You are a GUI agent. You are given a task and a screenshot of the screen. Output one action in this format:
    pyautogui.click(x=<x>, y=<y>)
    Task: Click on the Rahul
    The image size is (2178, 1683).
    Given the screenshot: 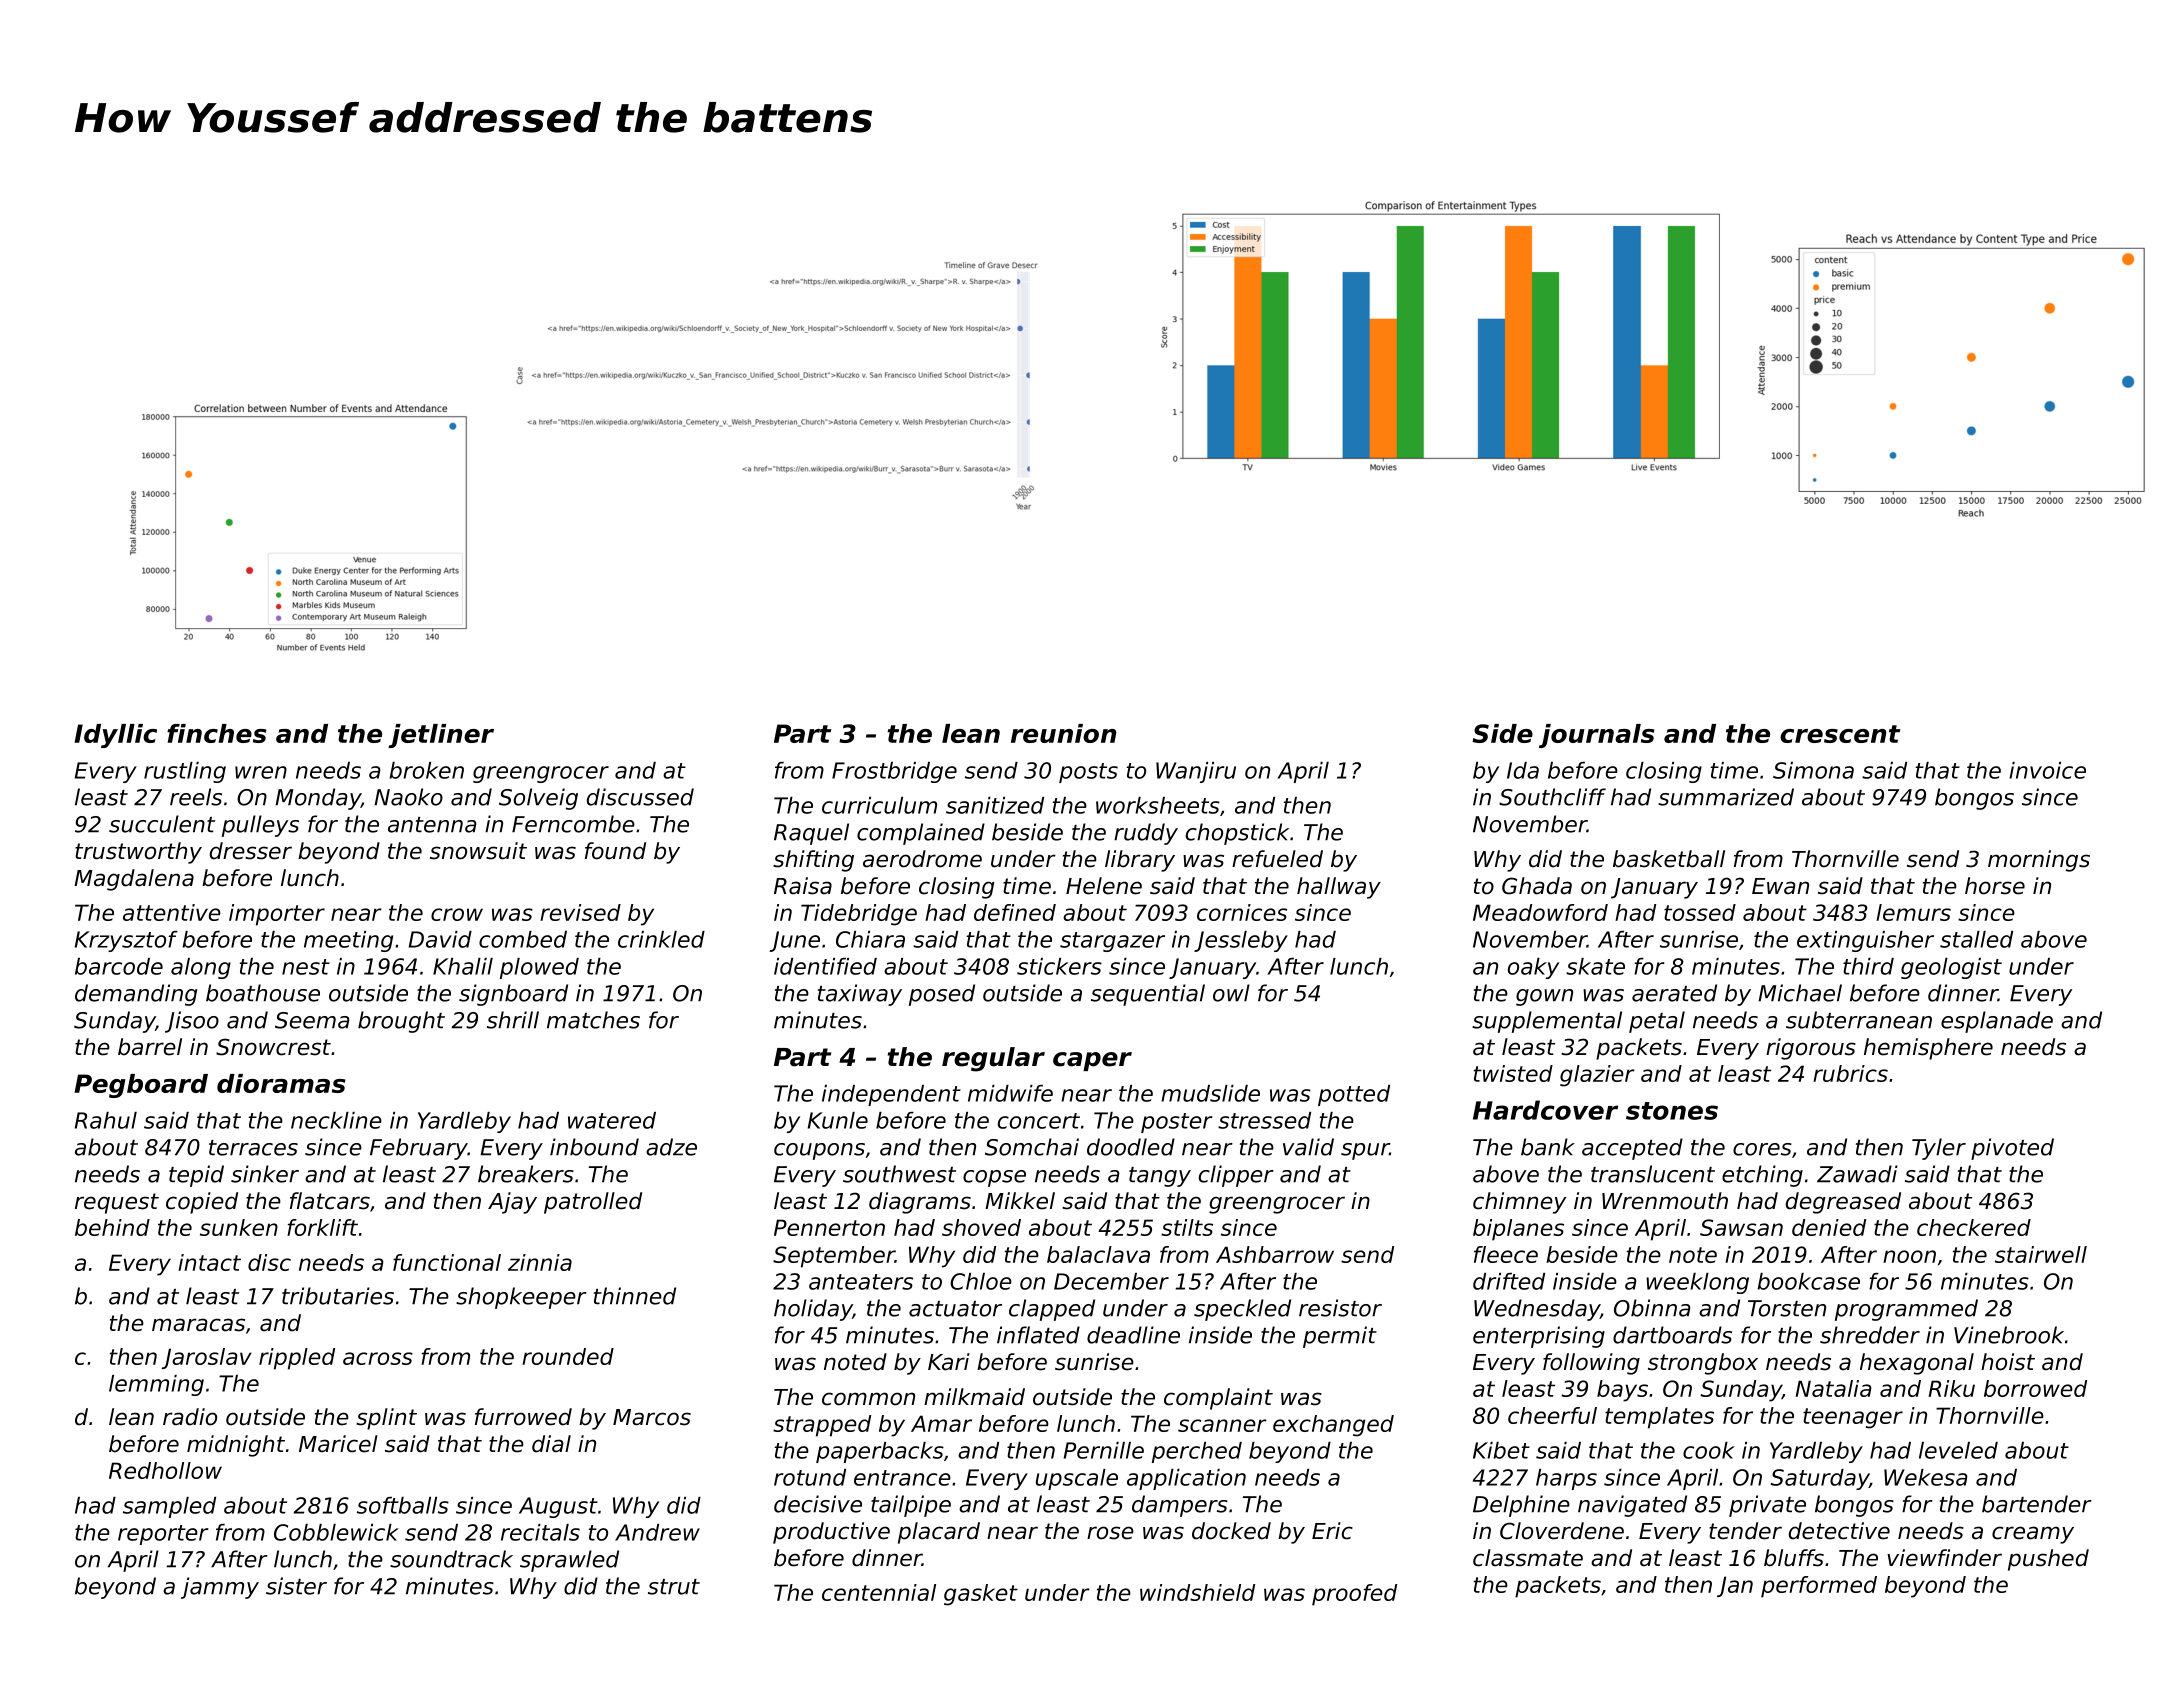 What is the action you would take?
    pyautogui.click(x=106, y=1120)
